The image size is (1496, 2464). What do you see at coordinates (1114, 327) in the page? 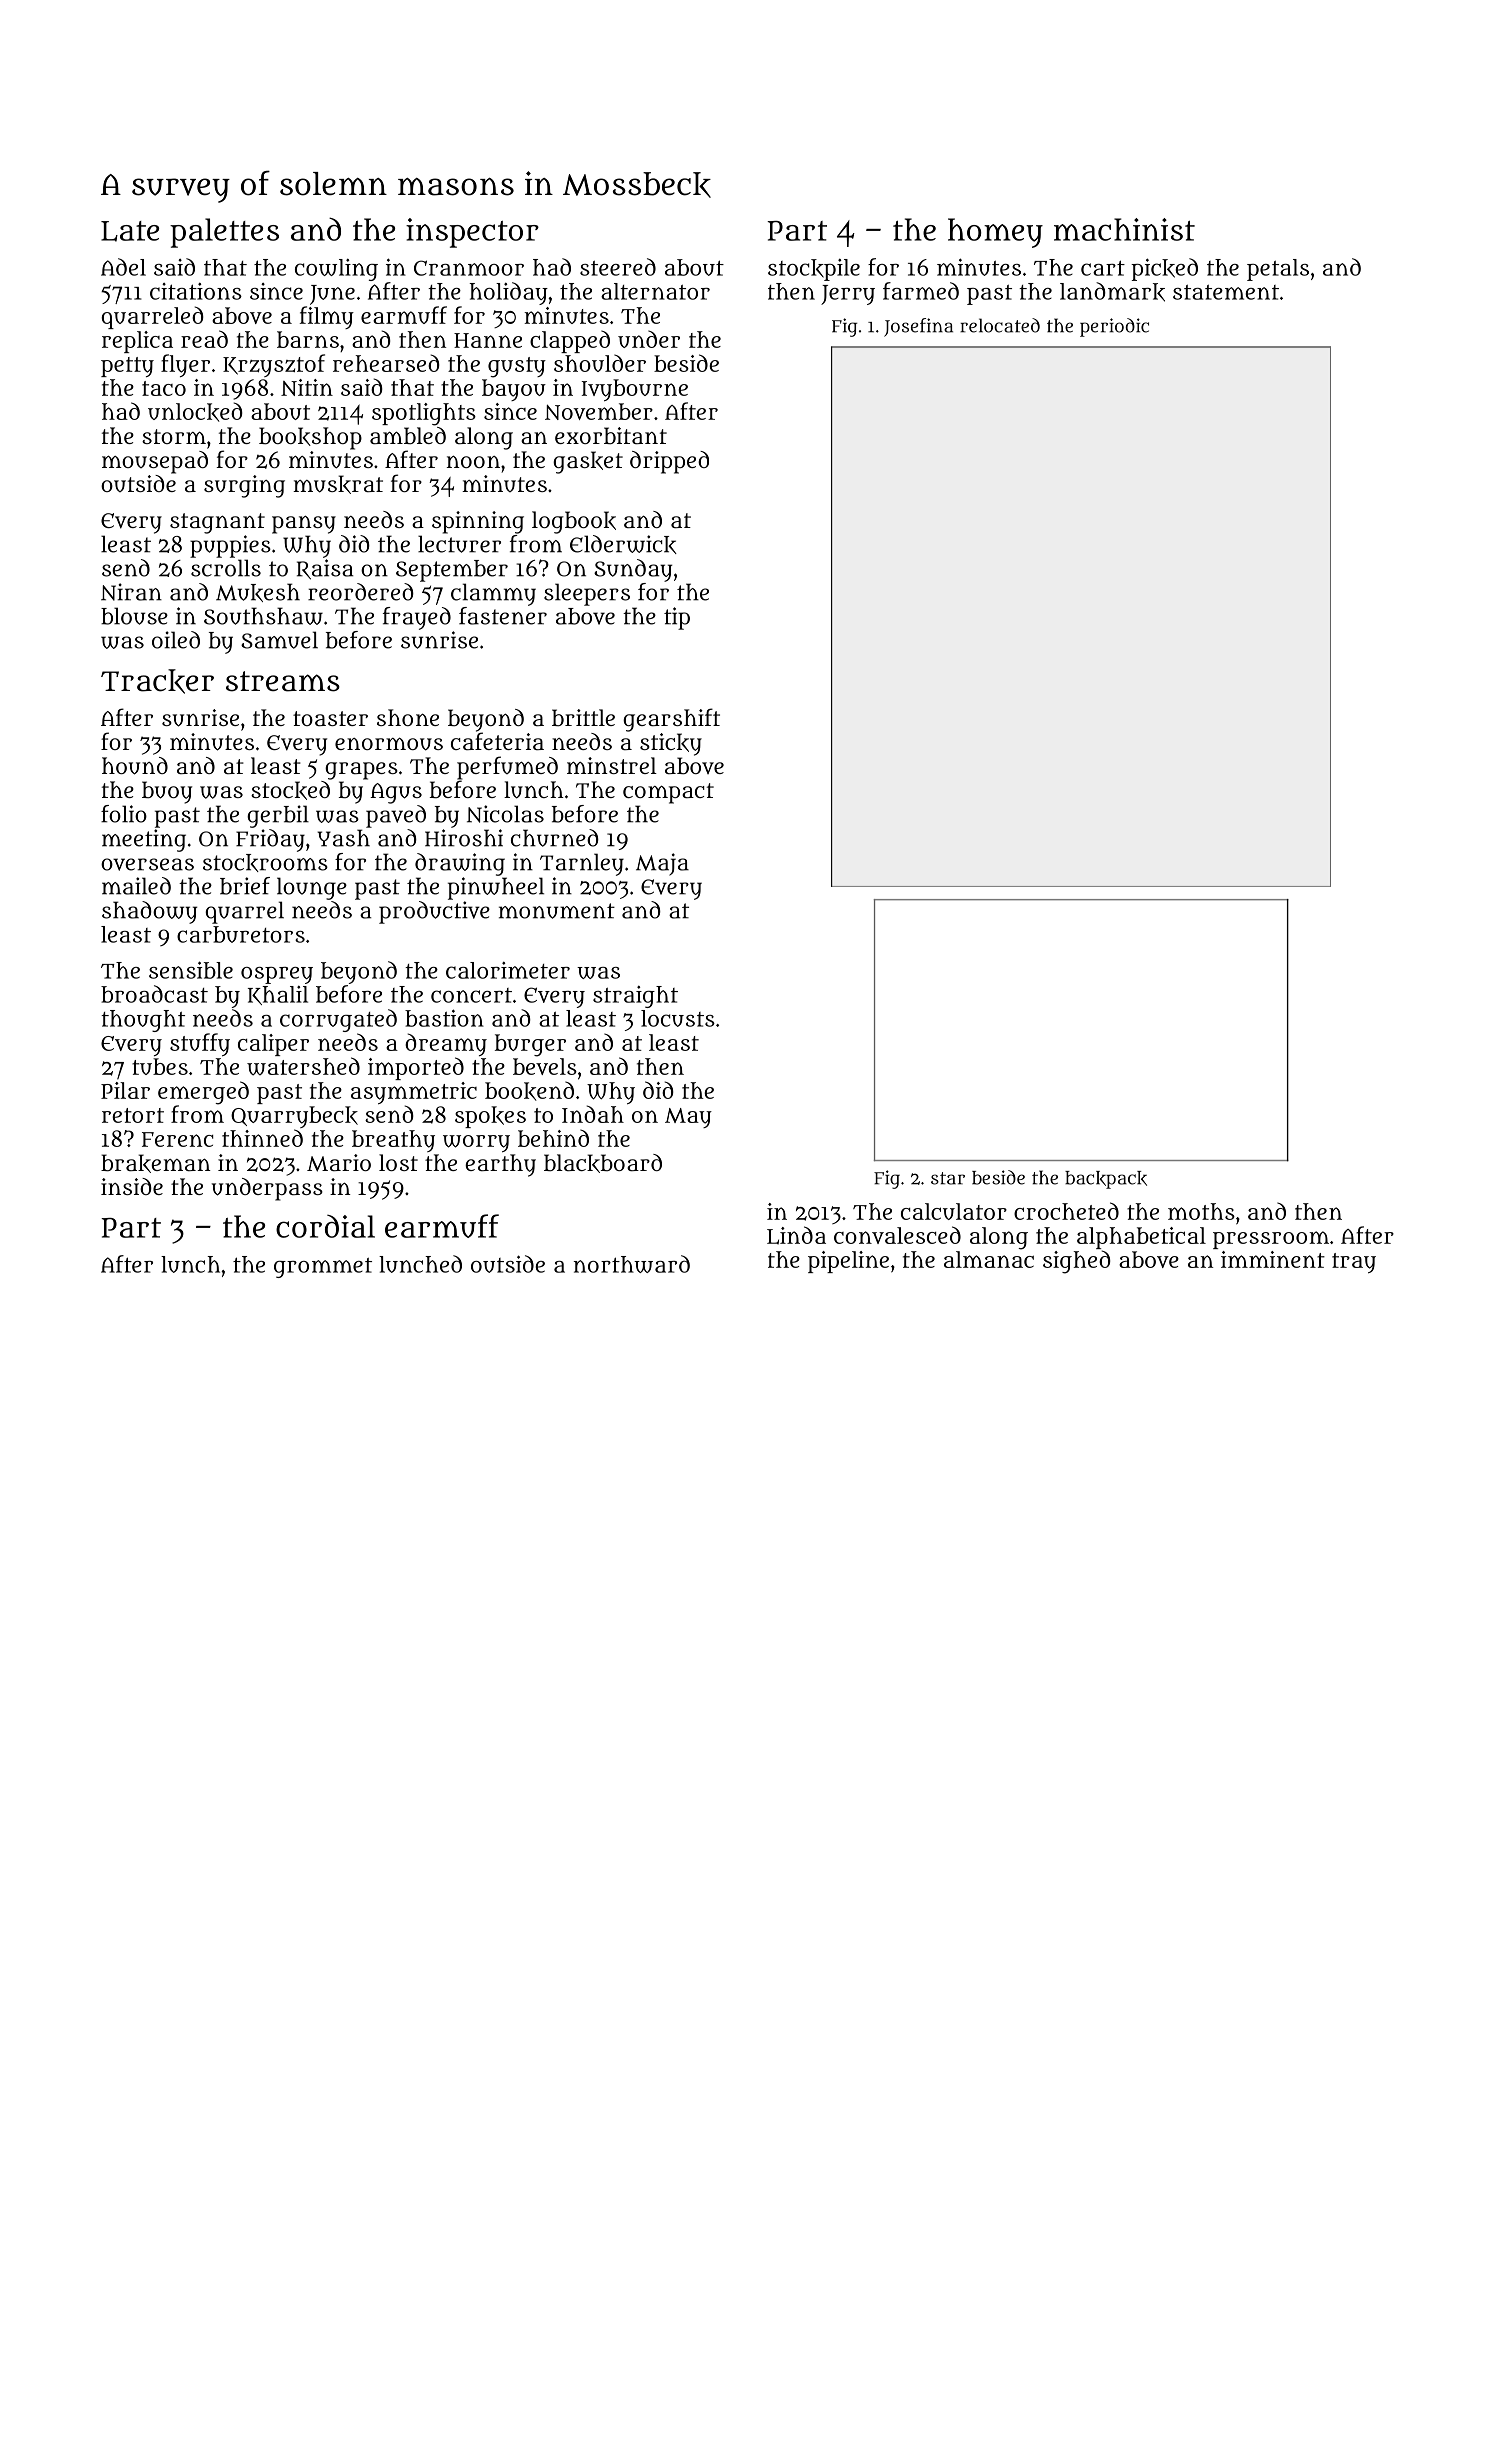
I see `periodic` at bounding box center [1114, 327].
